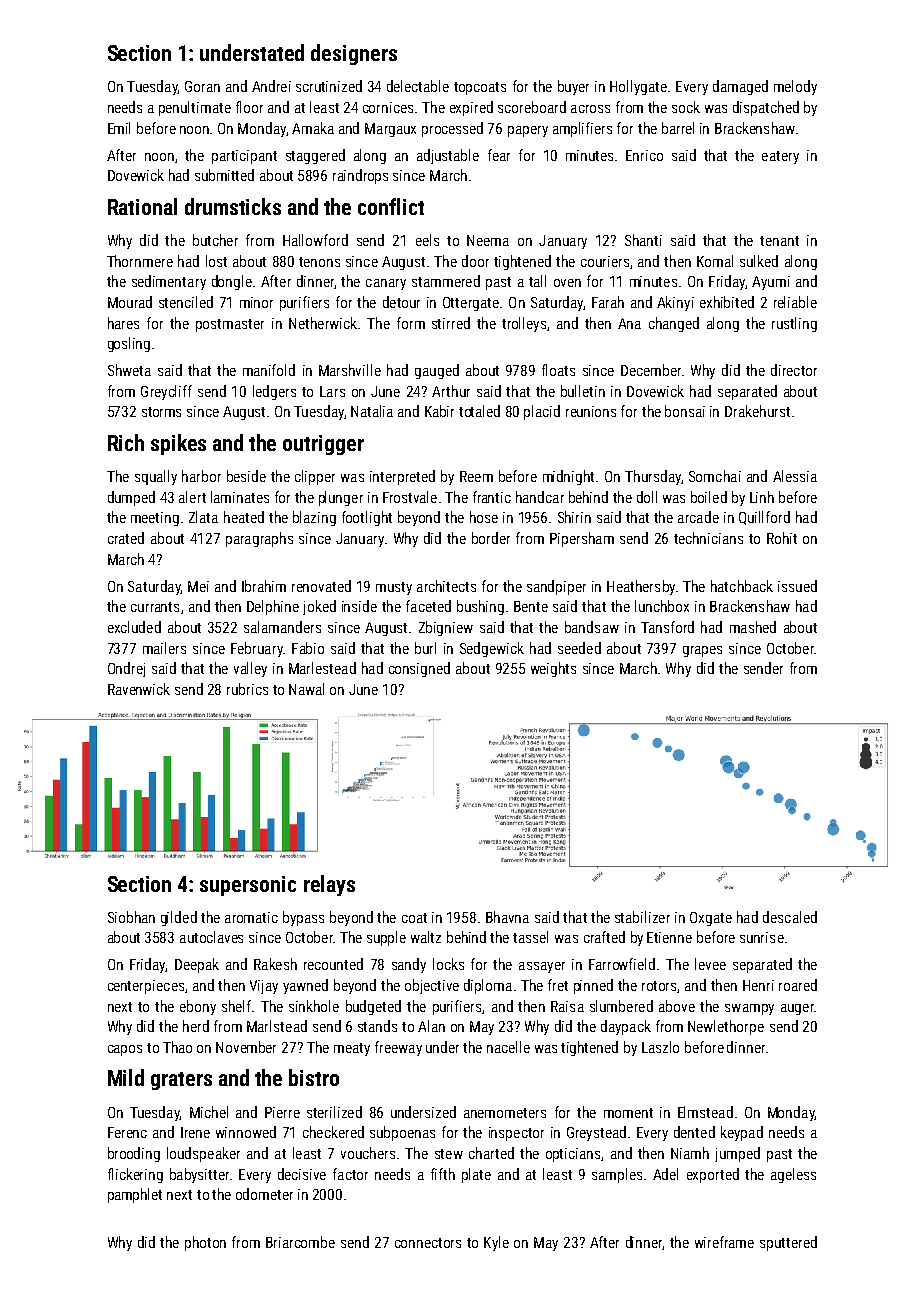 This screenshot has width=924, height=1308. I want to click on Ondrej, so click(126, 669).
